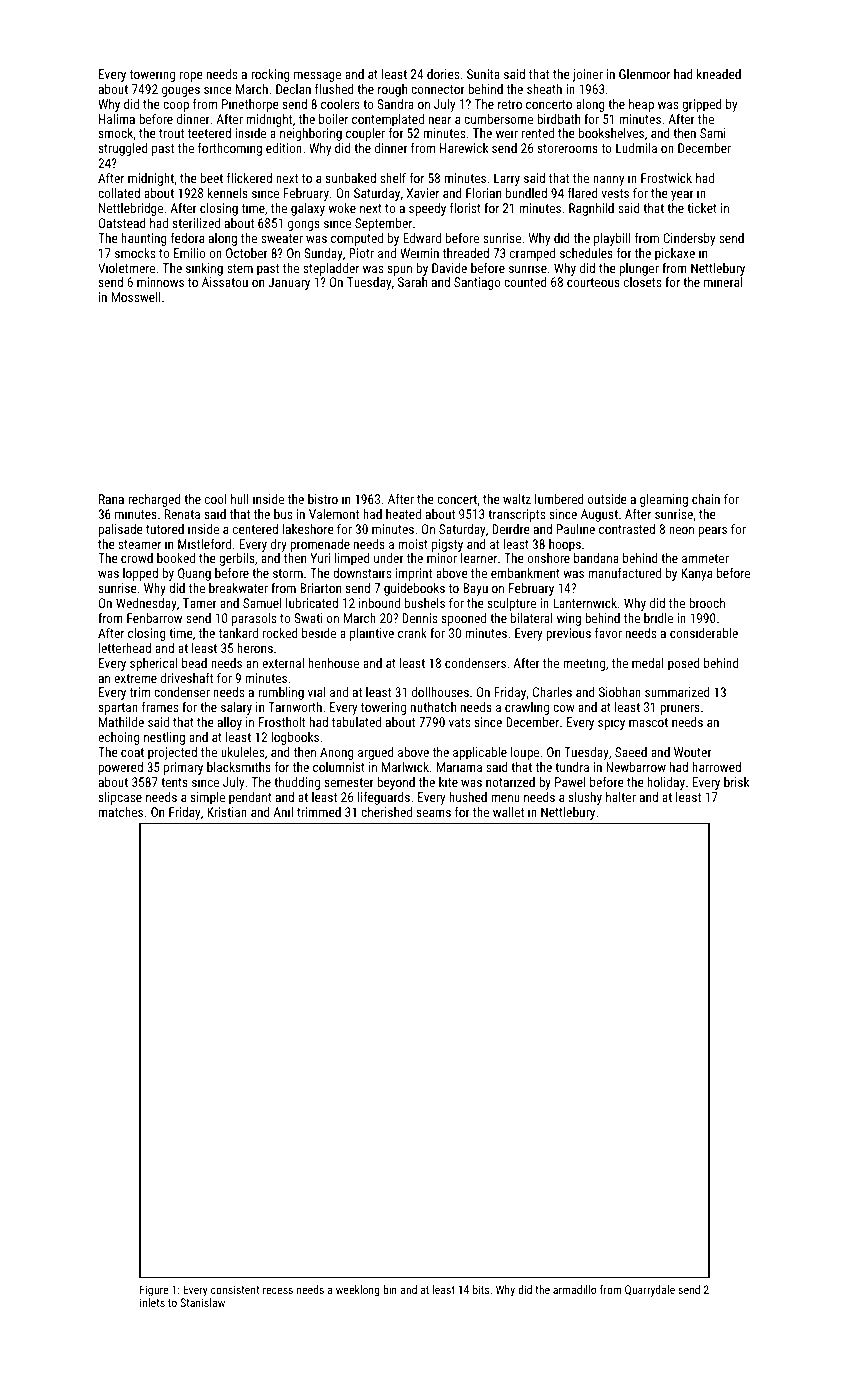 Image resolution: width=849 pixels, height=1400 pixels. What do you see at coordinates (117, 119) in the screenshot?
I see `Halima` at bounding box center [117, 119].
